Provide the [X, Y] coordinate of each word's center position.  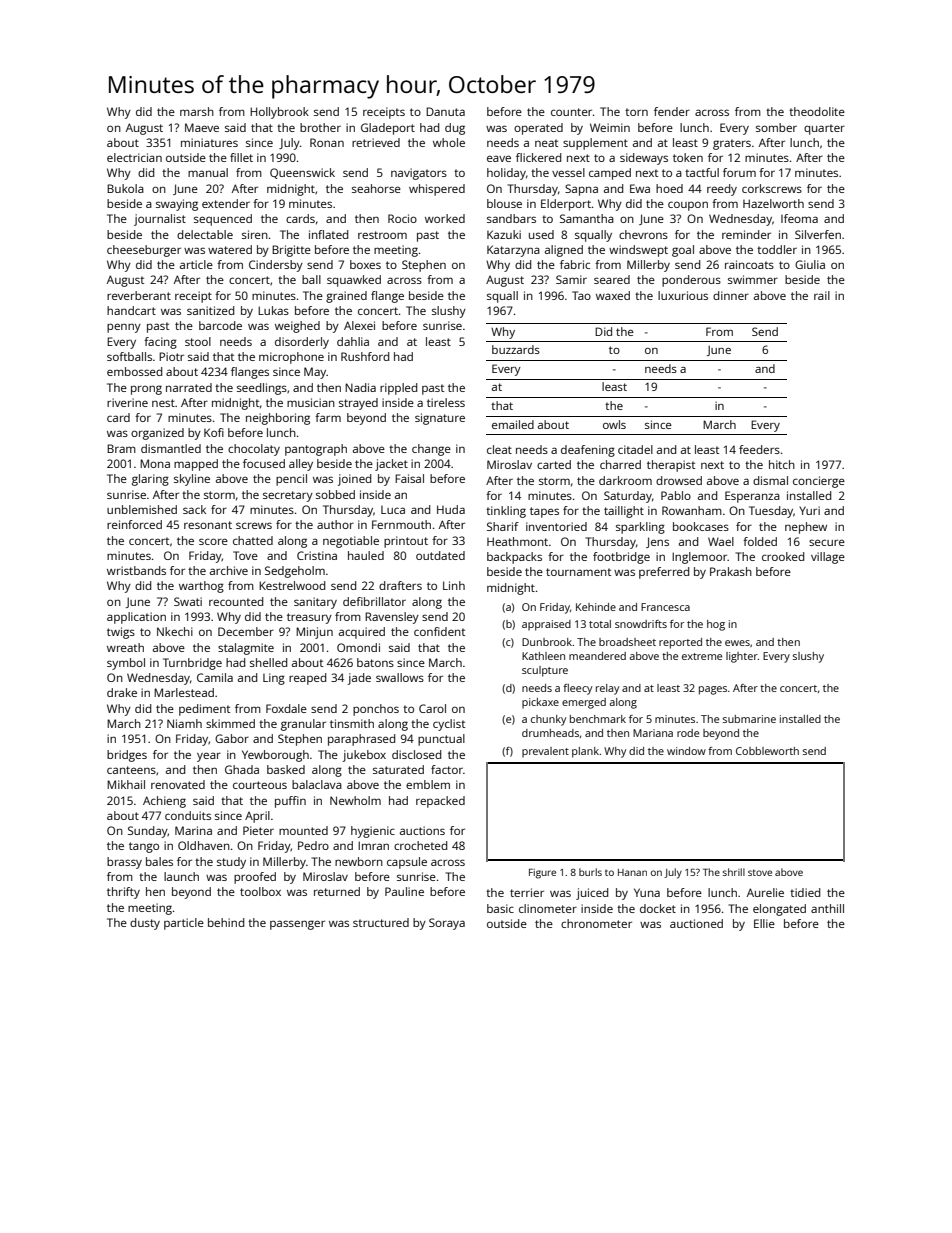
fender [672, 111]
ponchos [376, 710]
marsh [197, 111]
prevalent [545, 752]
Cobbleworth [767, 751]
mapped [196, 465]
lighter [742, 657]
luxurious [683, 295]
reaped [307, 679]
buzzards [516, 349]
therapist [671, 466]
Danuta [445, 111]
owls [614, 424]
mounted [303, 830]
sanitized [210, 310]
